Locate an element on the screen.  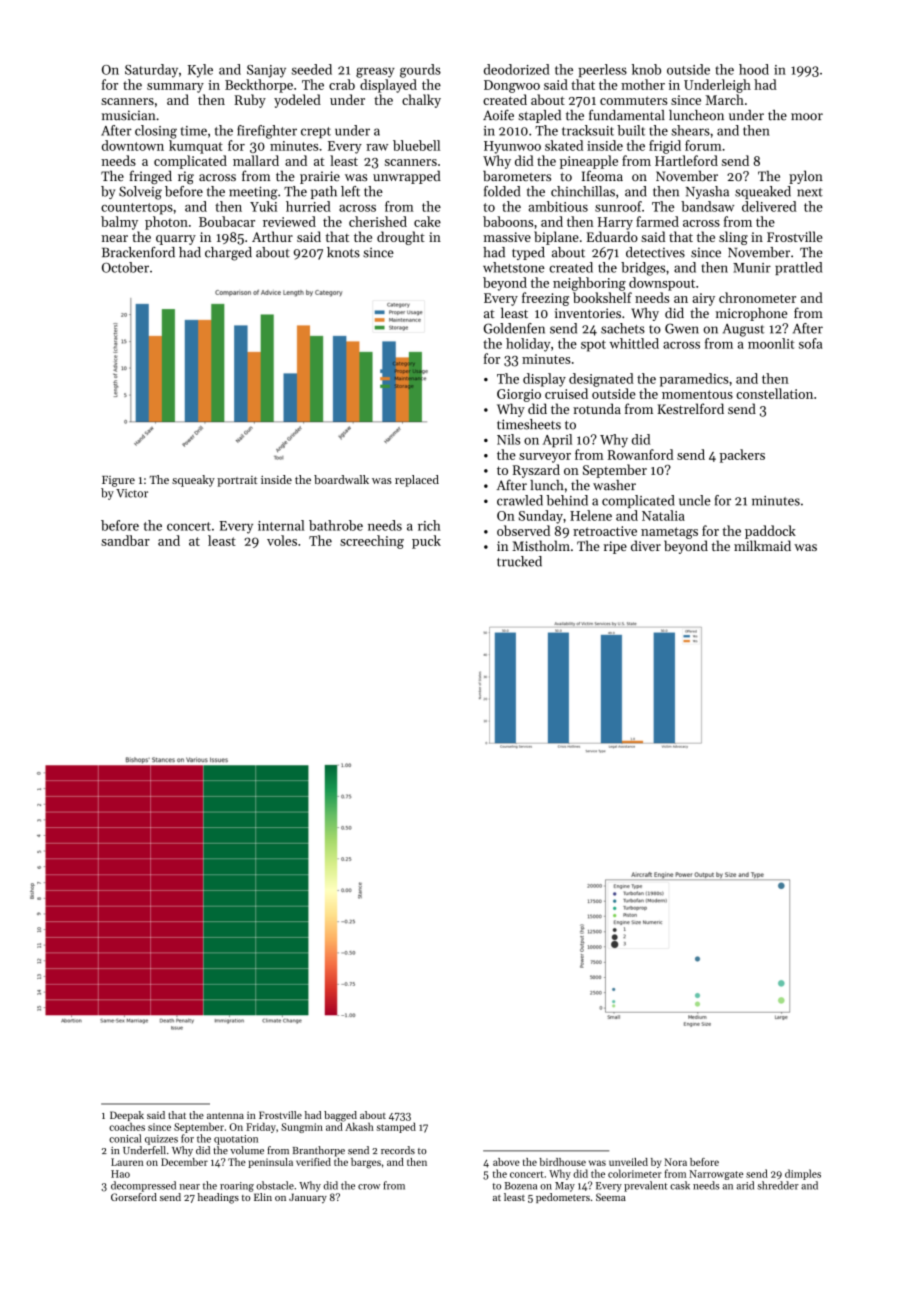
charged is located at coordinates (228, 254).
